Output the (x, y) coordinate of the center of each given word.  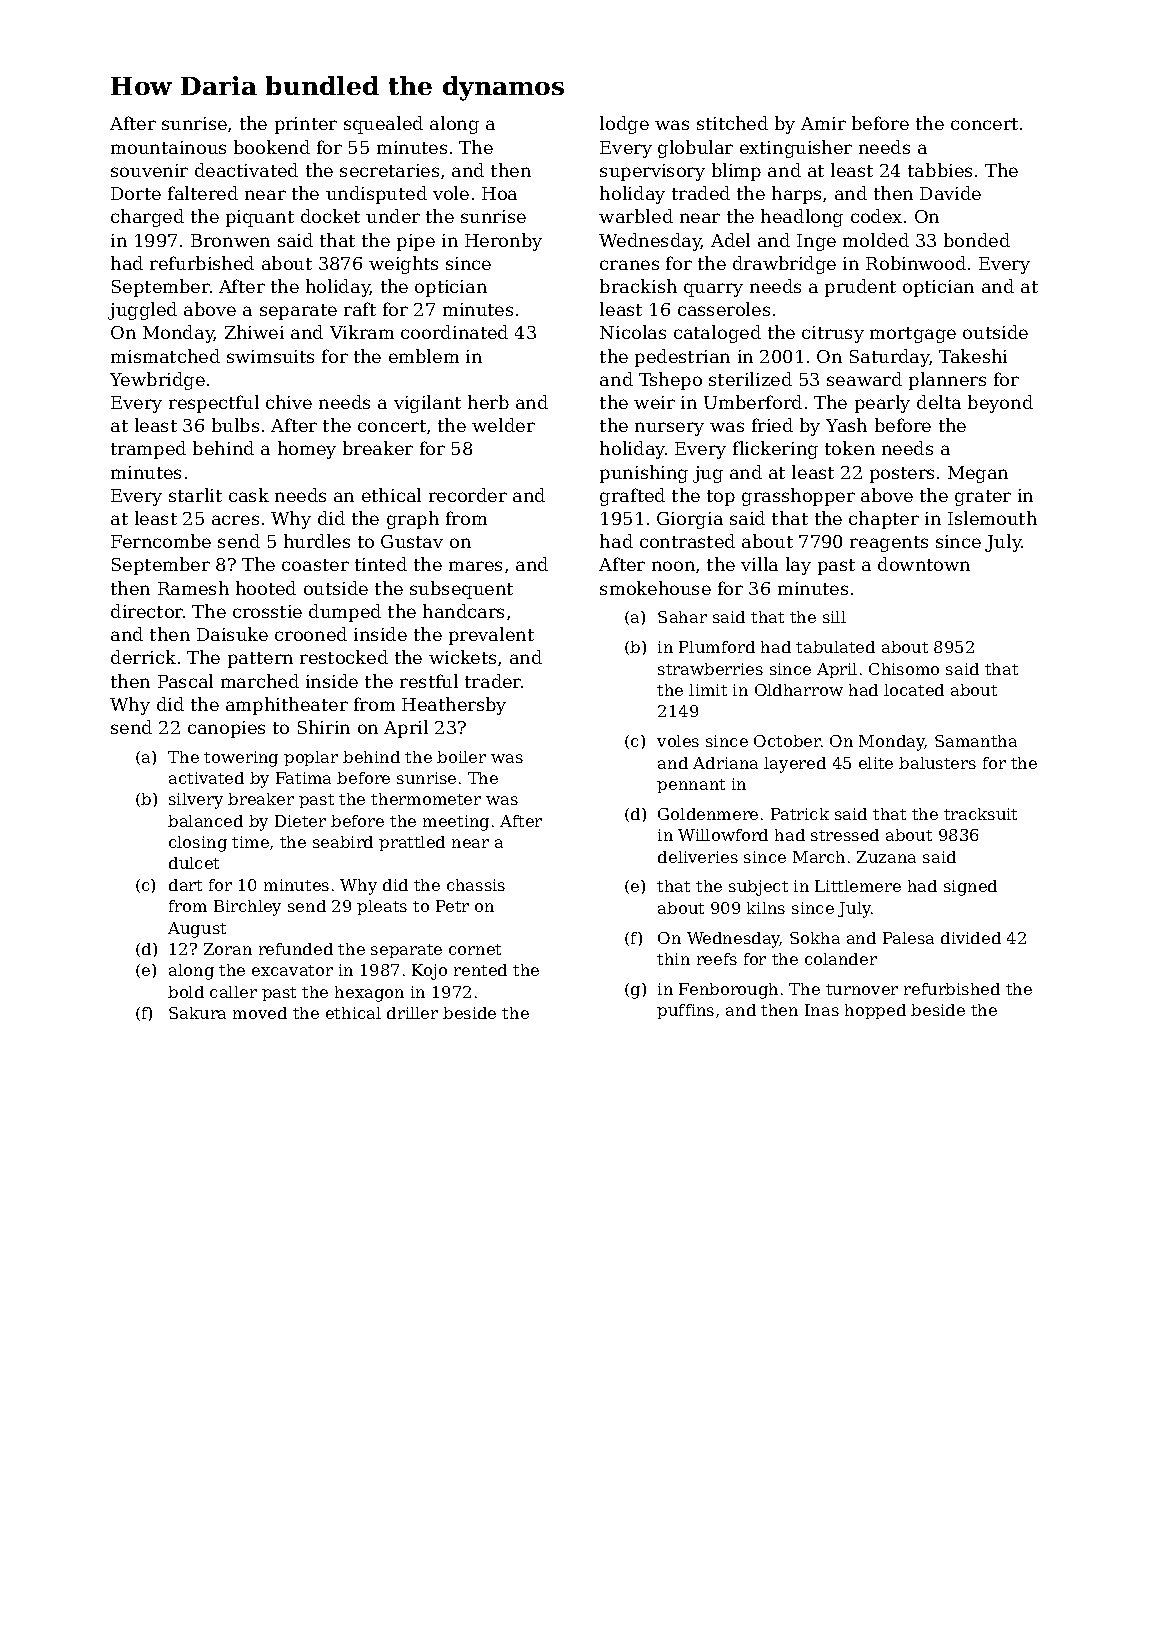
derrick (143, 657)
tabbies (940, 170)
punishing (644, 474)
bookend (272, 147)
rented (480, 970)
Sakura (197, 1013)
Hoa (499, 193)
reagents (889, 544)
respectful (214, 404)
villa (759, 564)
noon (673, 566)
